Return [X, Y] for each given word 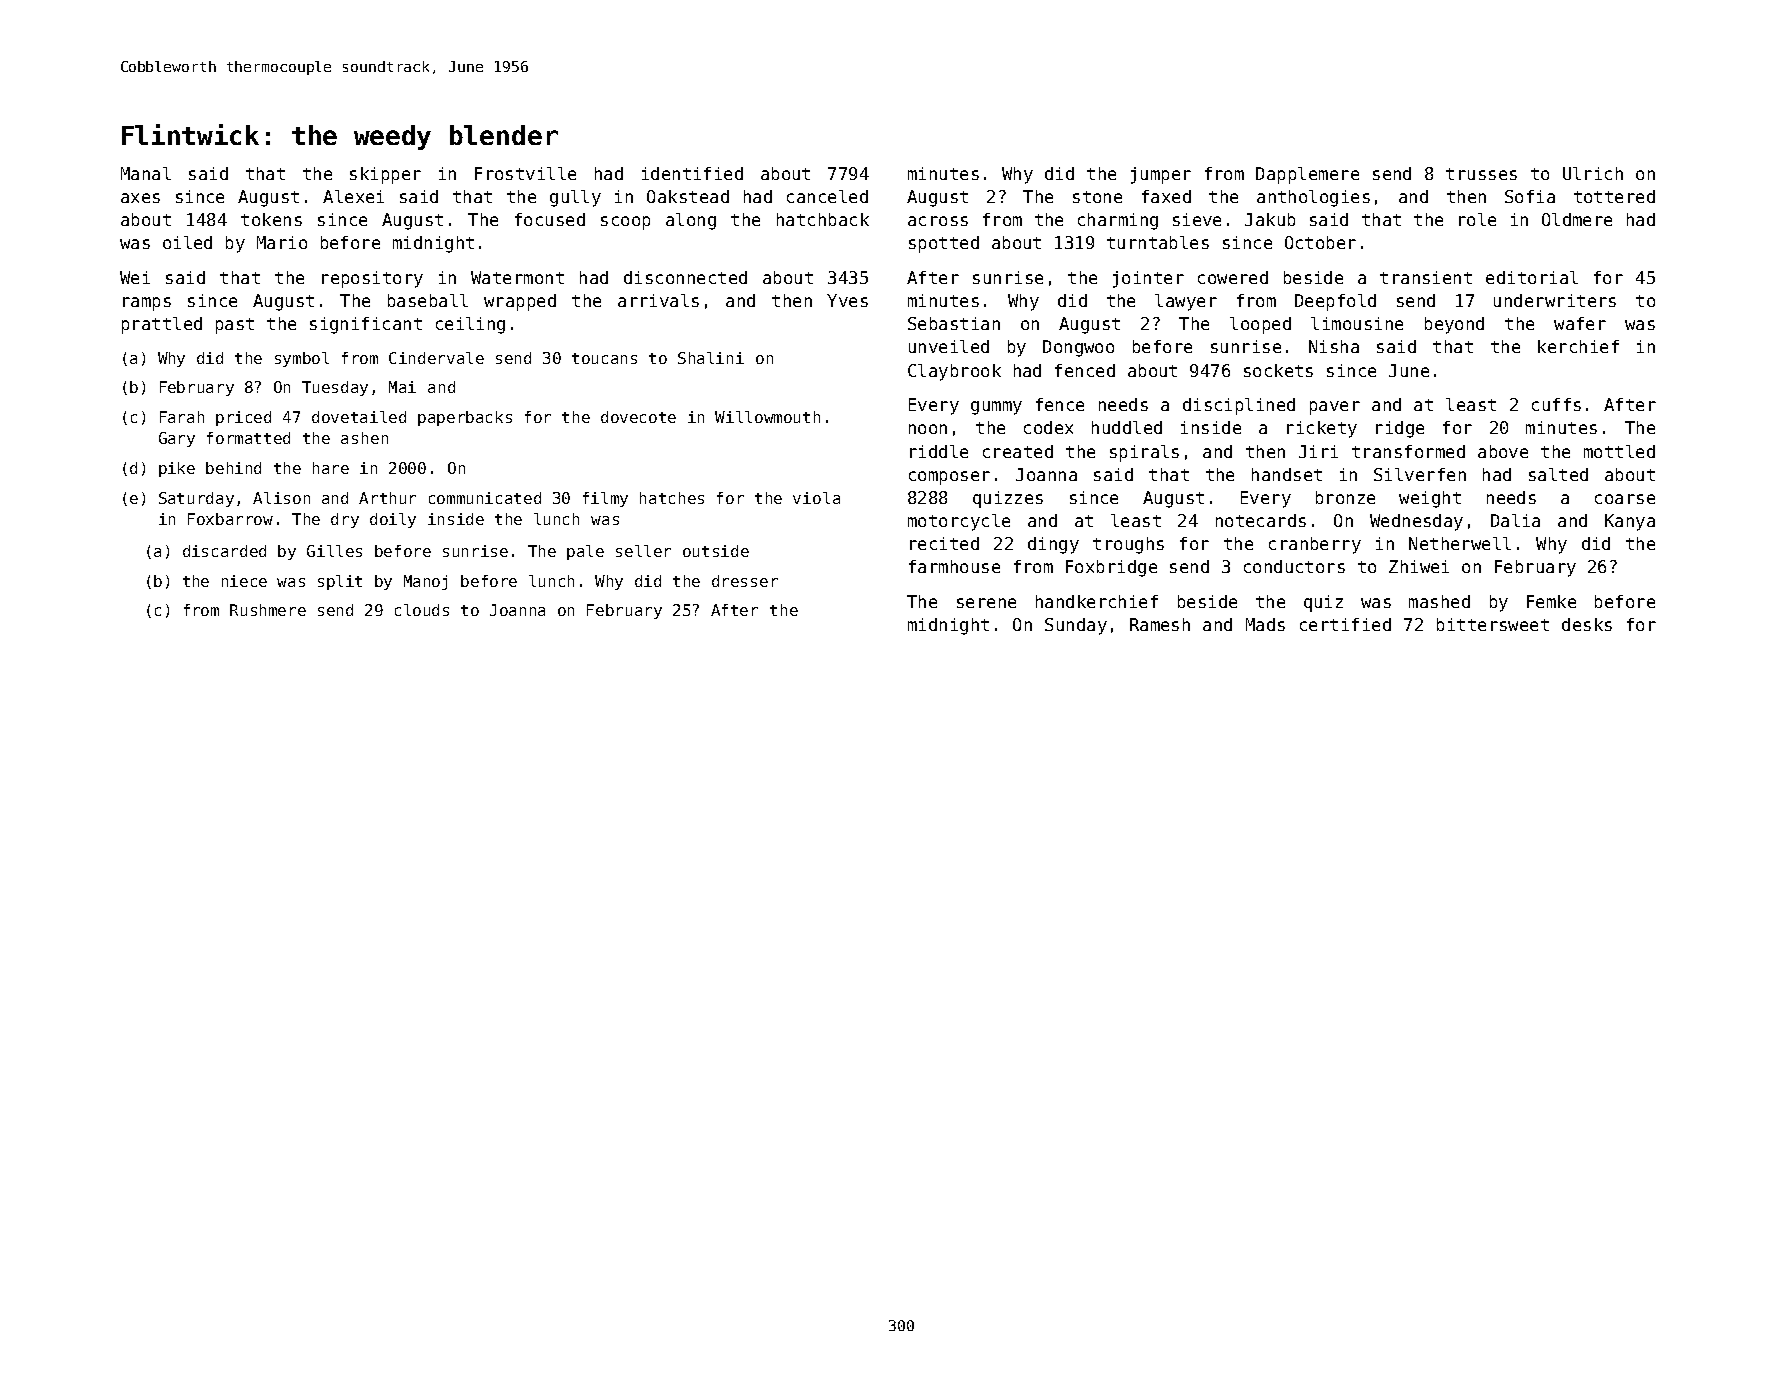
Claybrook [954, 372]
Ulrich [1593, 173]
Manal [146, 173]
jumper [1161, 175]
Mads [1265, 624]
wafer [1580, 323]
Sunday [1076, 626]
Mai [402, 387]
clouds [422, 610]
